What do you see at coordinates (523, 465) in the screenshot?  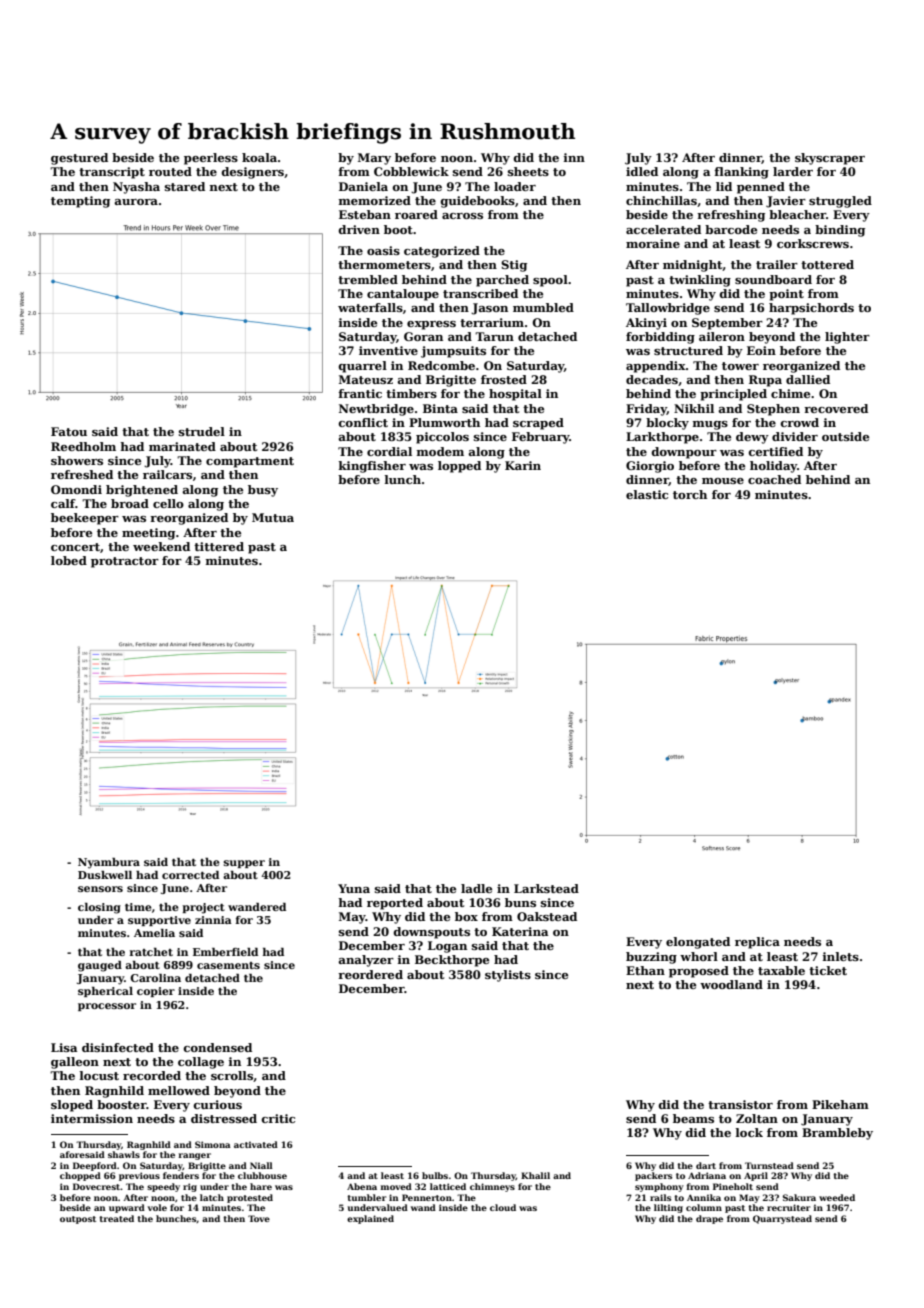 I see `Karin` at bounding box center [523, 465].
